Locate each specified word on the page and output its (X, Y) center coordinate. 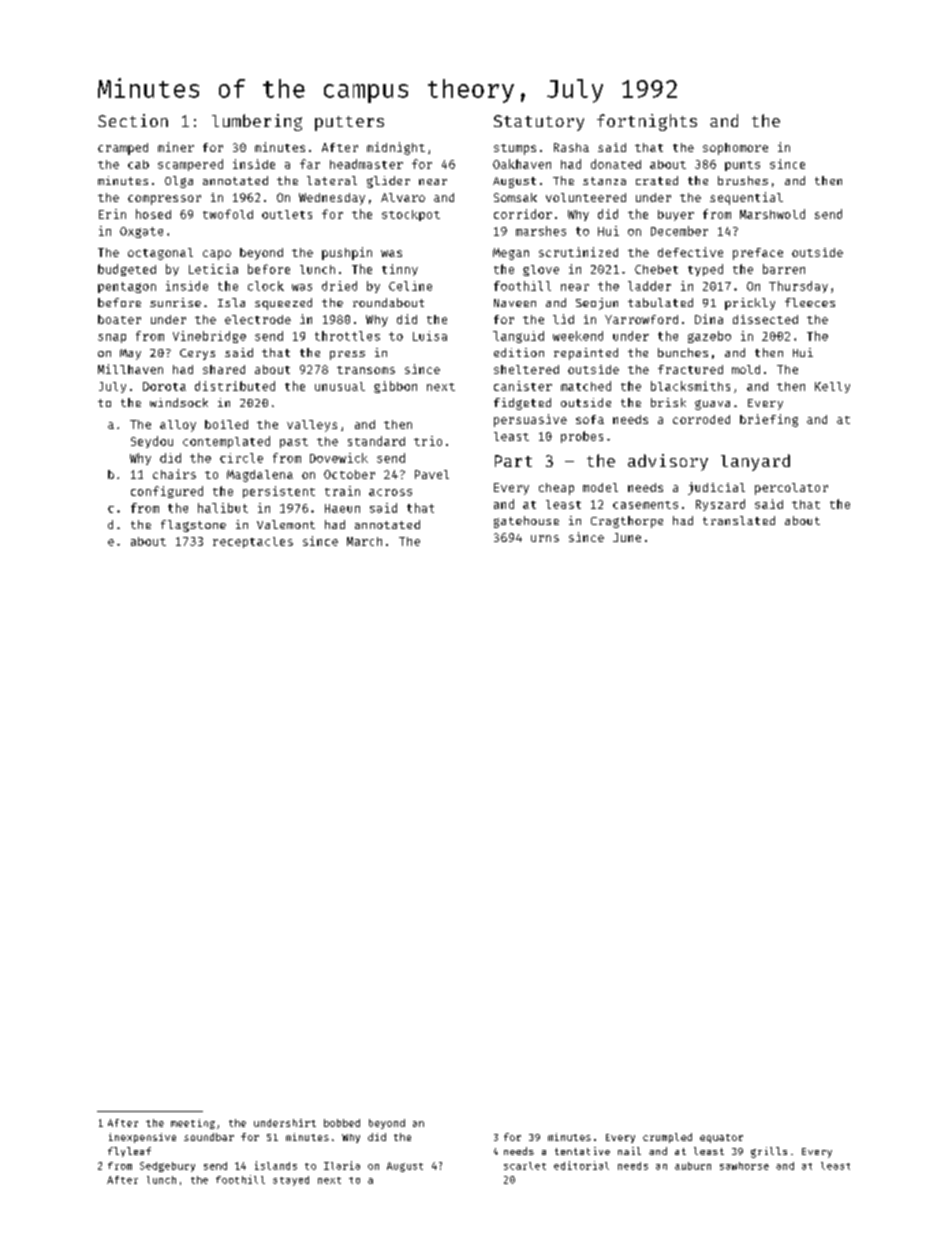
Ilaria (342, 1165)
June (627, 537)
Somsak (515, 197)
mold (746, 369)
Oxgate (141, 232)
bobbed (342, 1123)
